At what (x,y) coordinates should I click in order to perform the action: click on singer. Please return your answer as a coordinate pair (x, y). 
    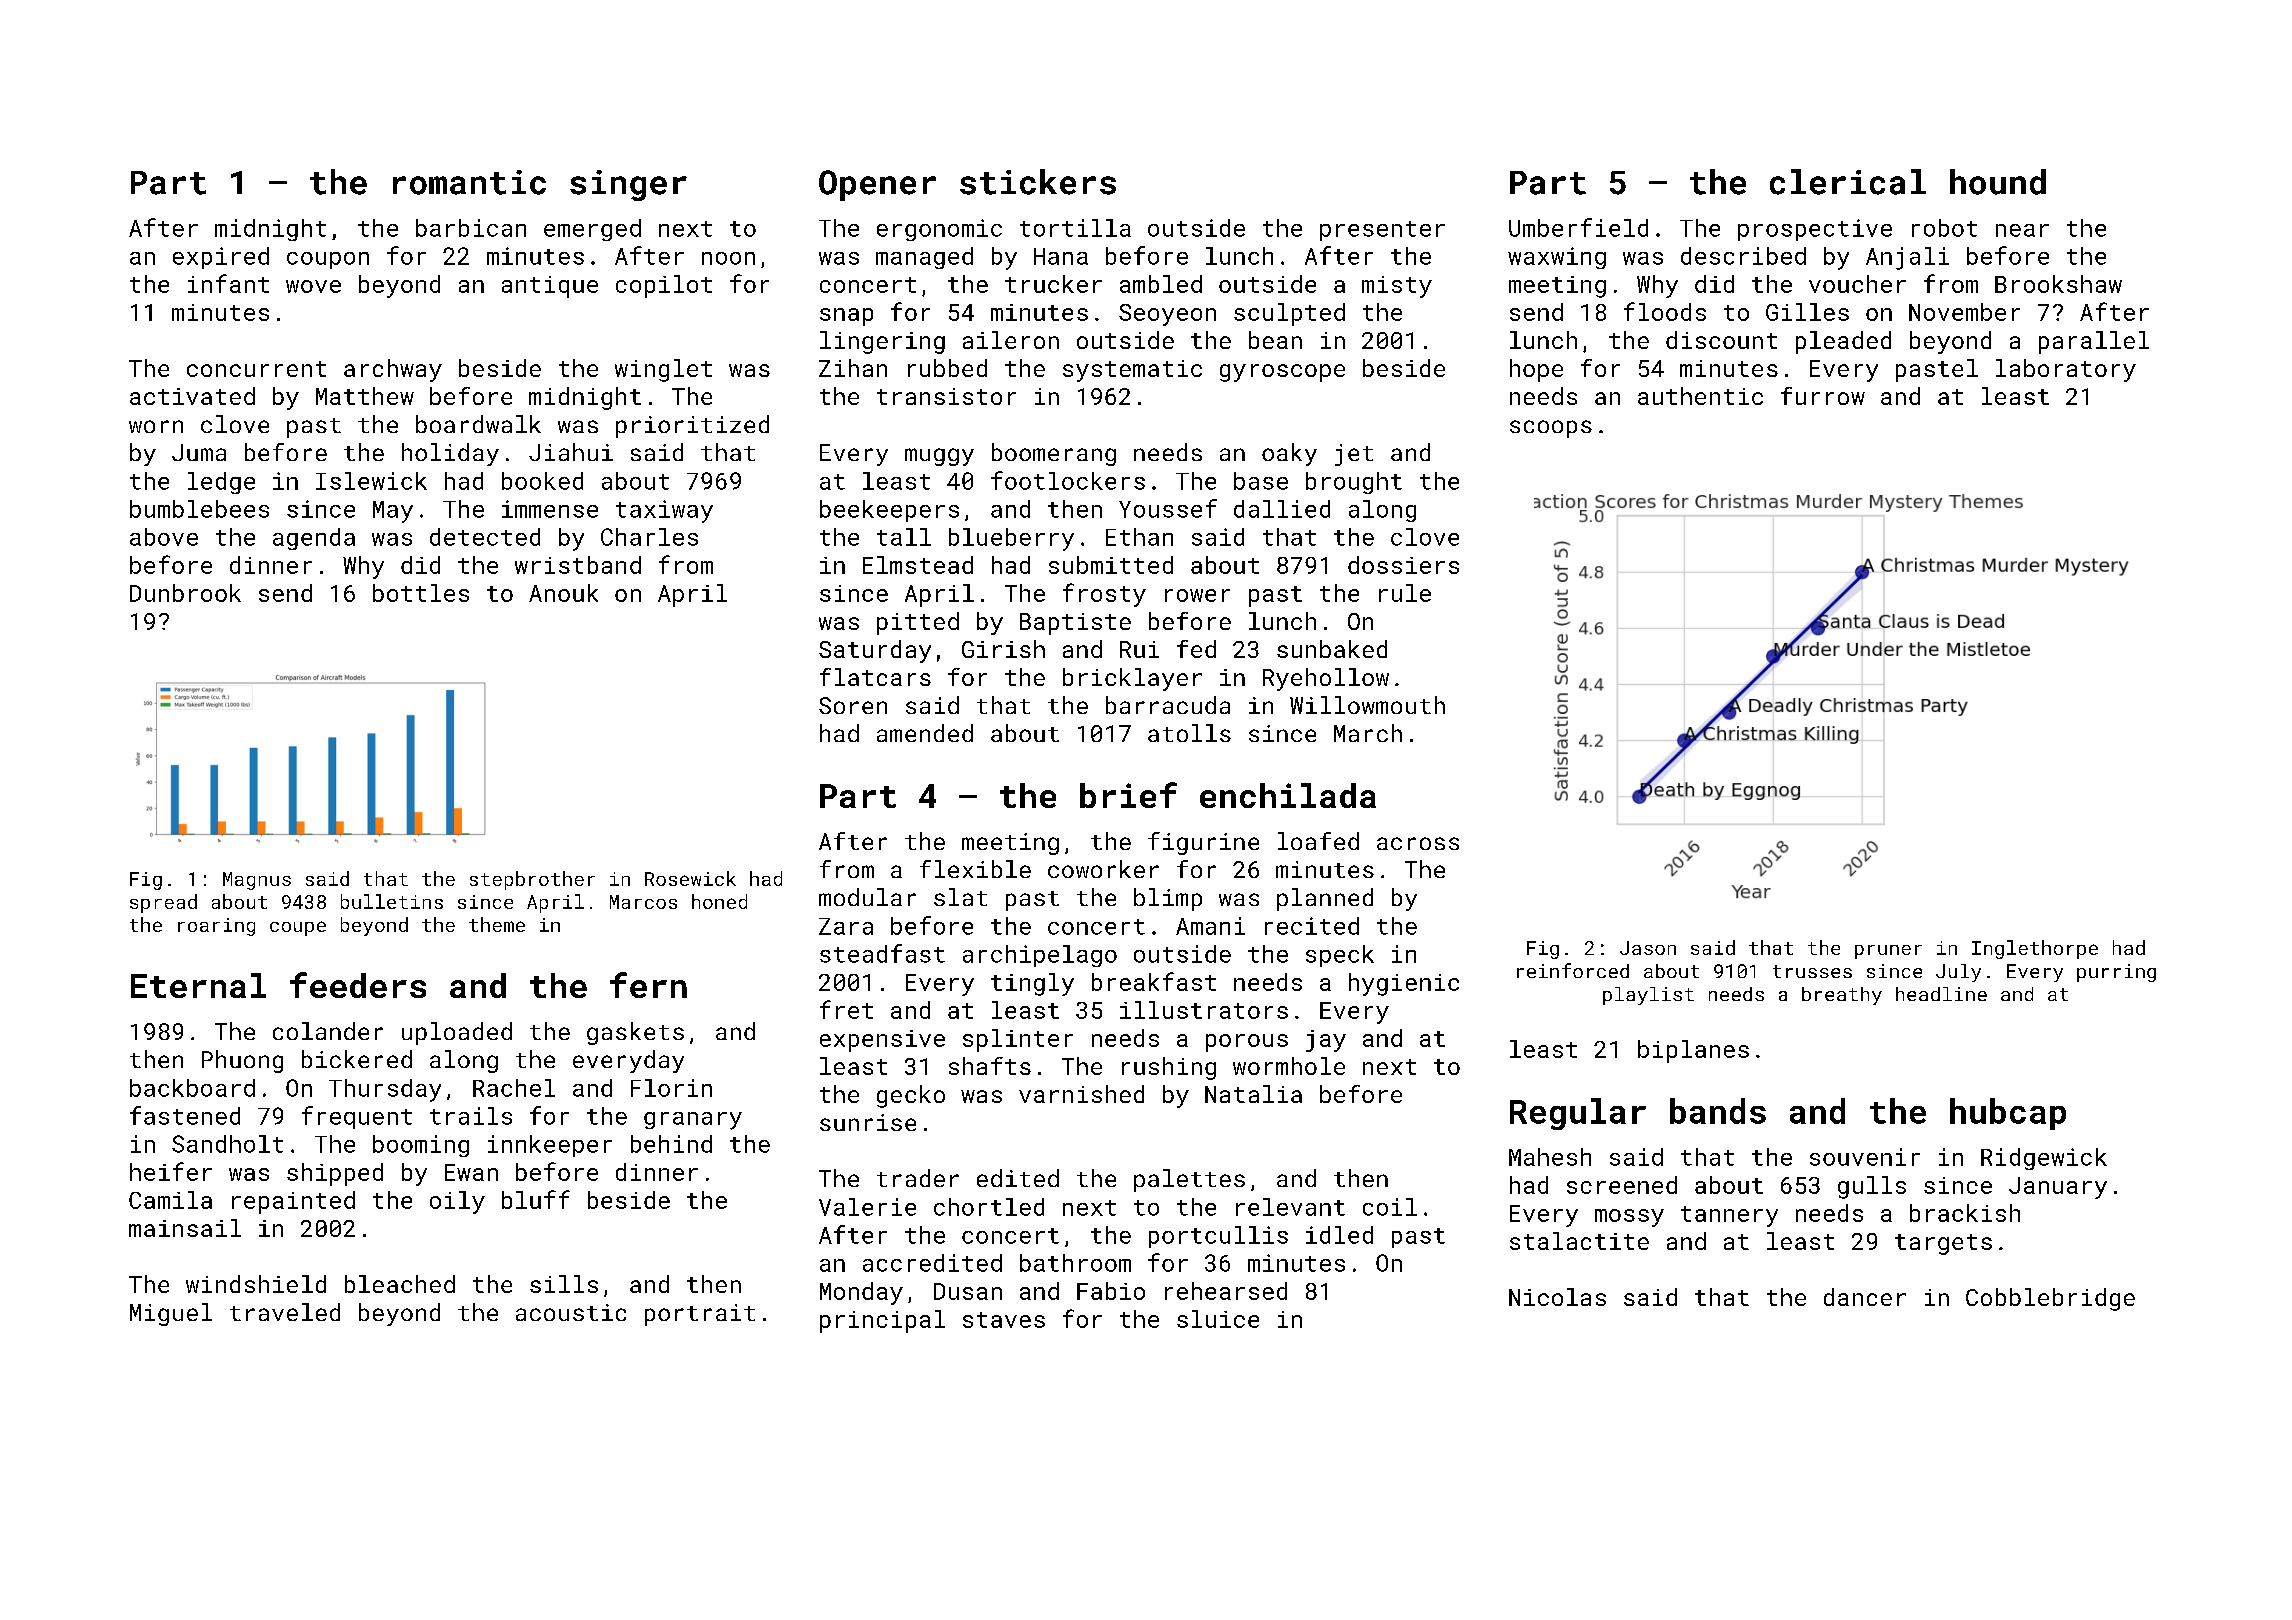
    Looking at the image, I should click on (628, 185).
